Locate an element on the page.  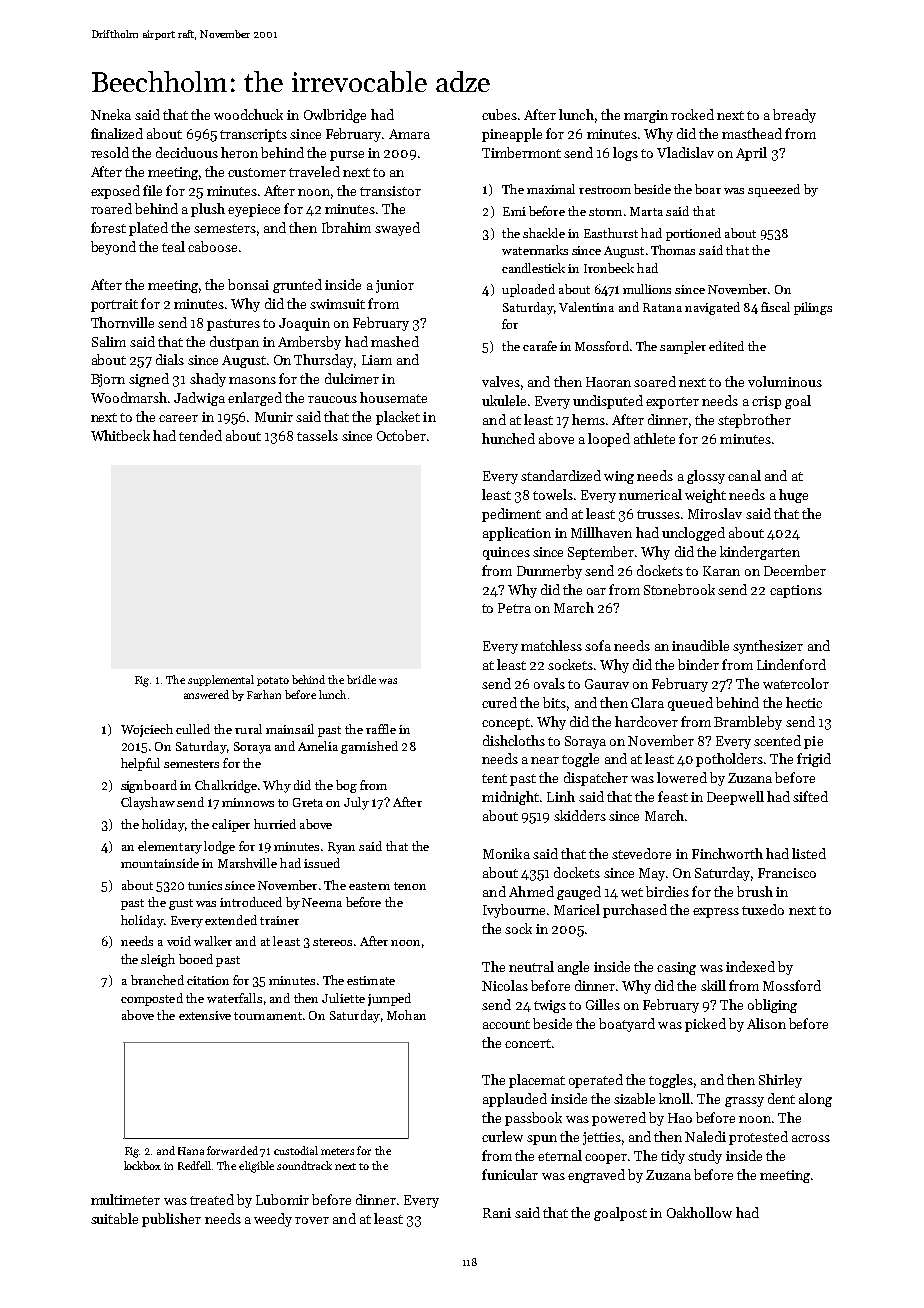
Rani is located at coordinates (497, 1213).
